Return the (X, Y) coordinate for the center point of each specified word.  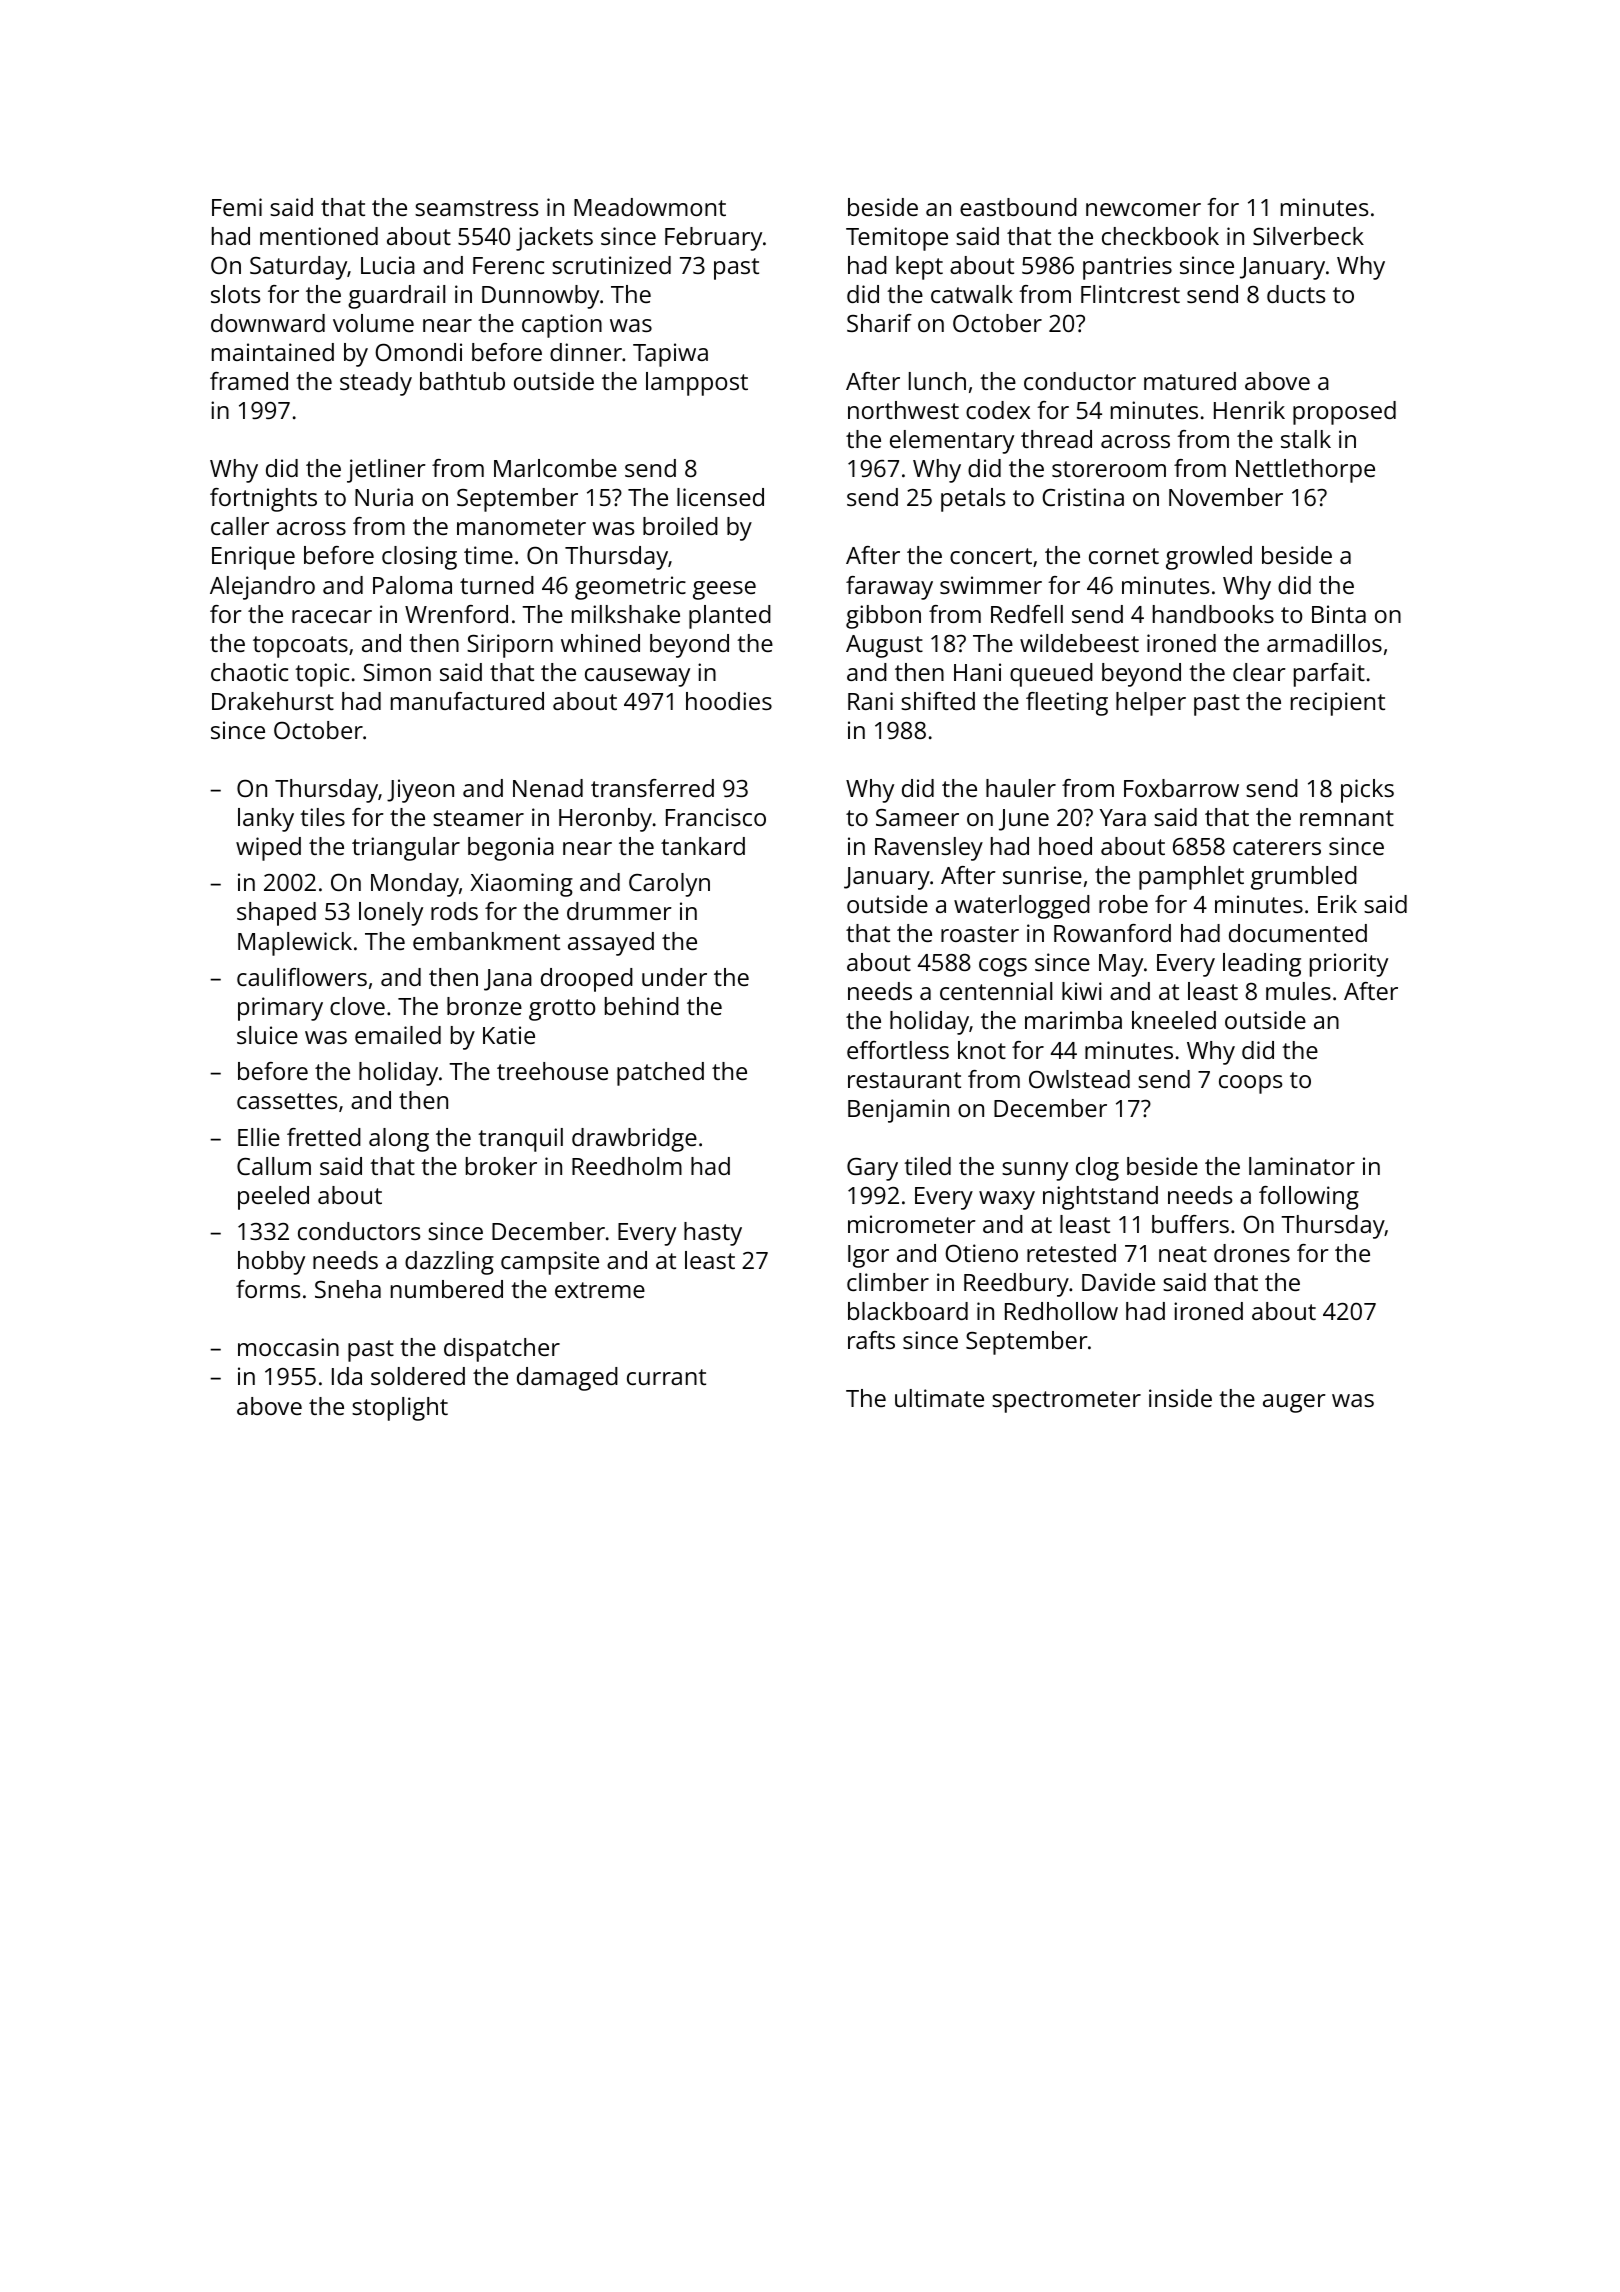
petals (973, 500)
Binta (1339, 614)
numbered (447, 1289)
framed (249, 381)
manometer (521, 527)
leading (1262, 965)
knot (982, 1050)
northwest (903, 410)
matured (1190, 381)
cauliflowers (302, 977)
